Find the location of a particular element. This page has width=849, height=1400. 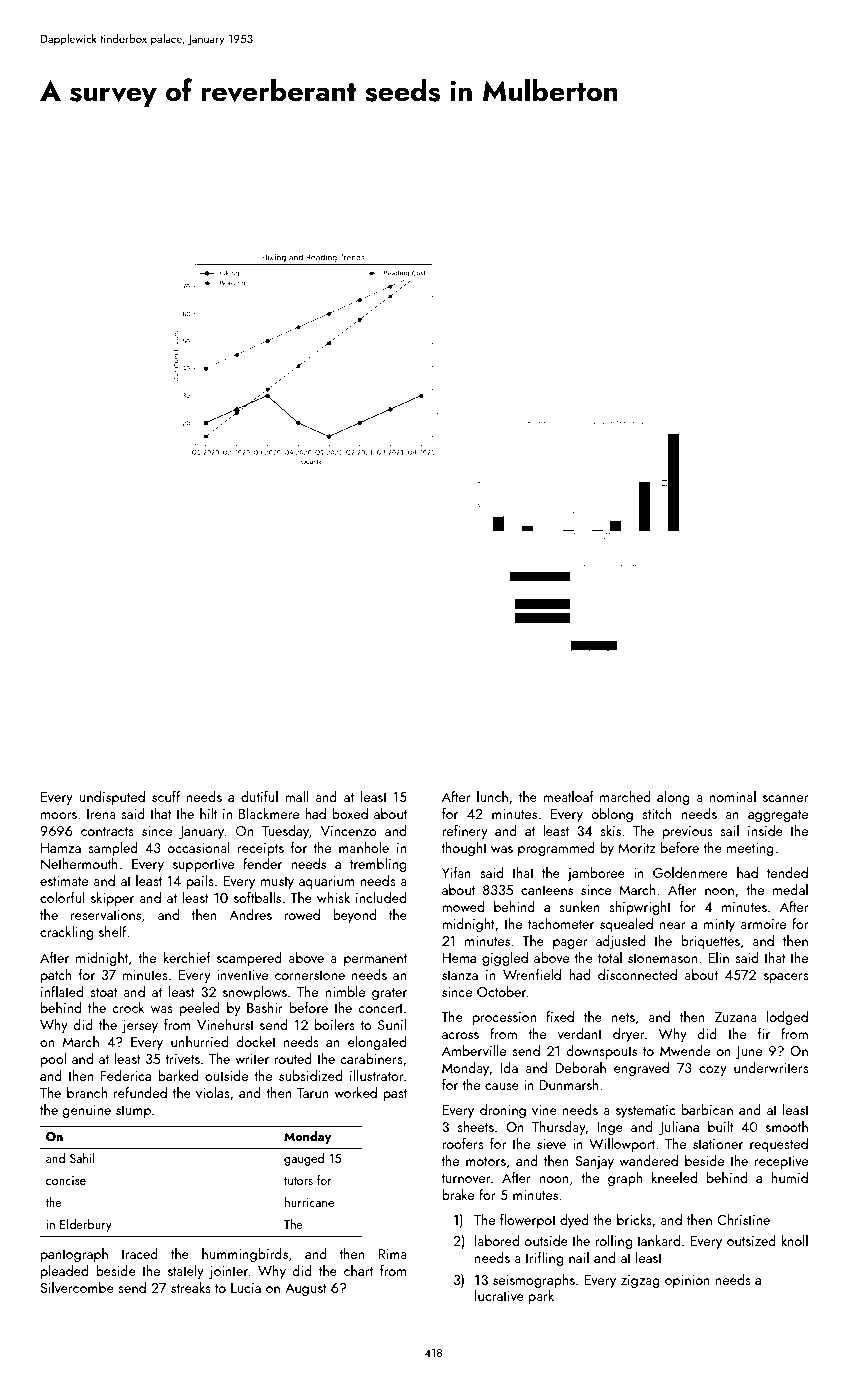

boxed is located at coordinates (350, 813).
